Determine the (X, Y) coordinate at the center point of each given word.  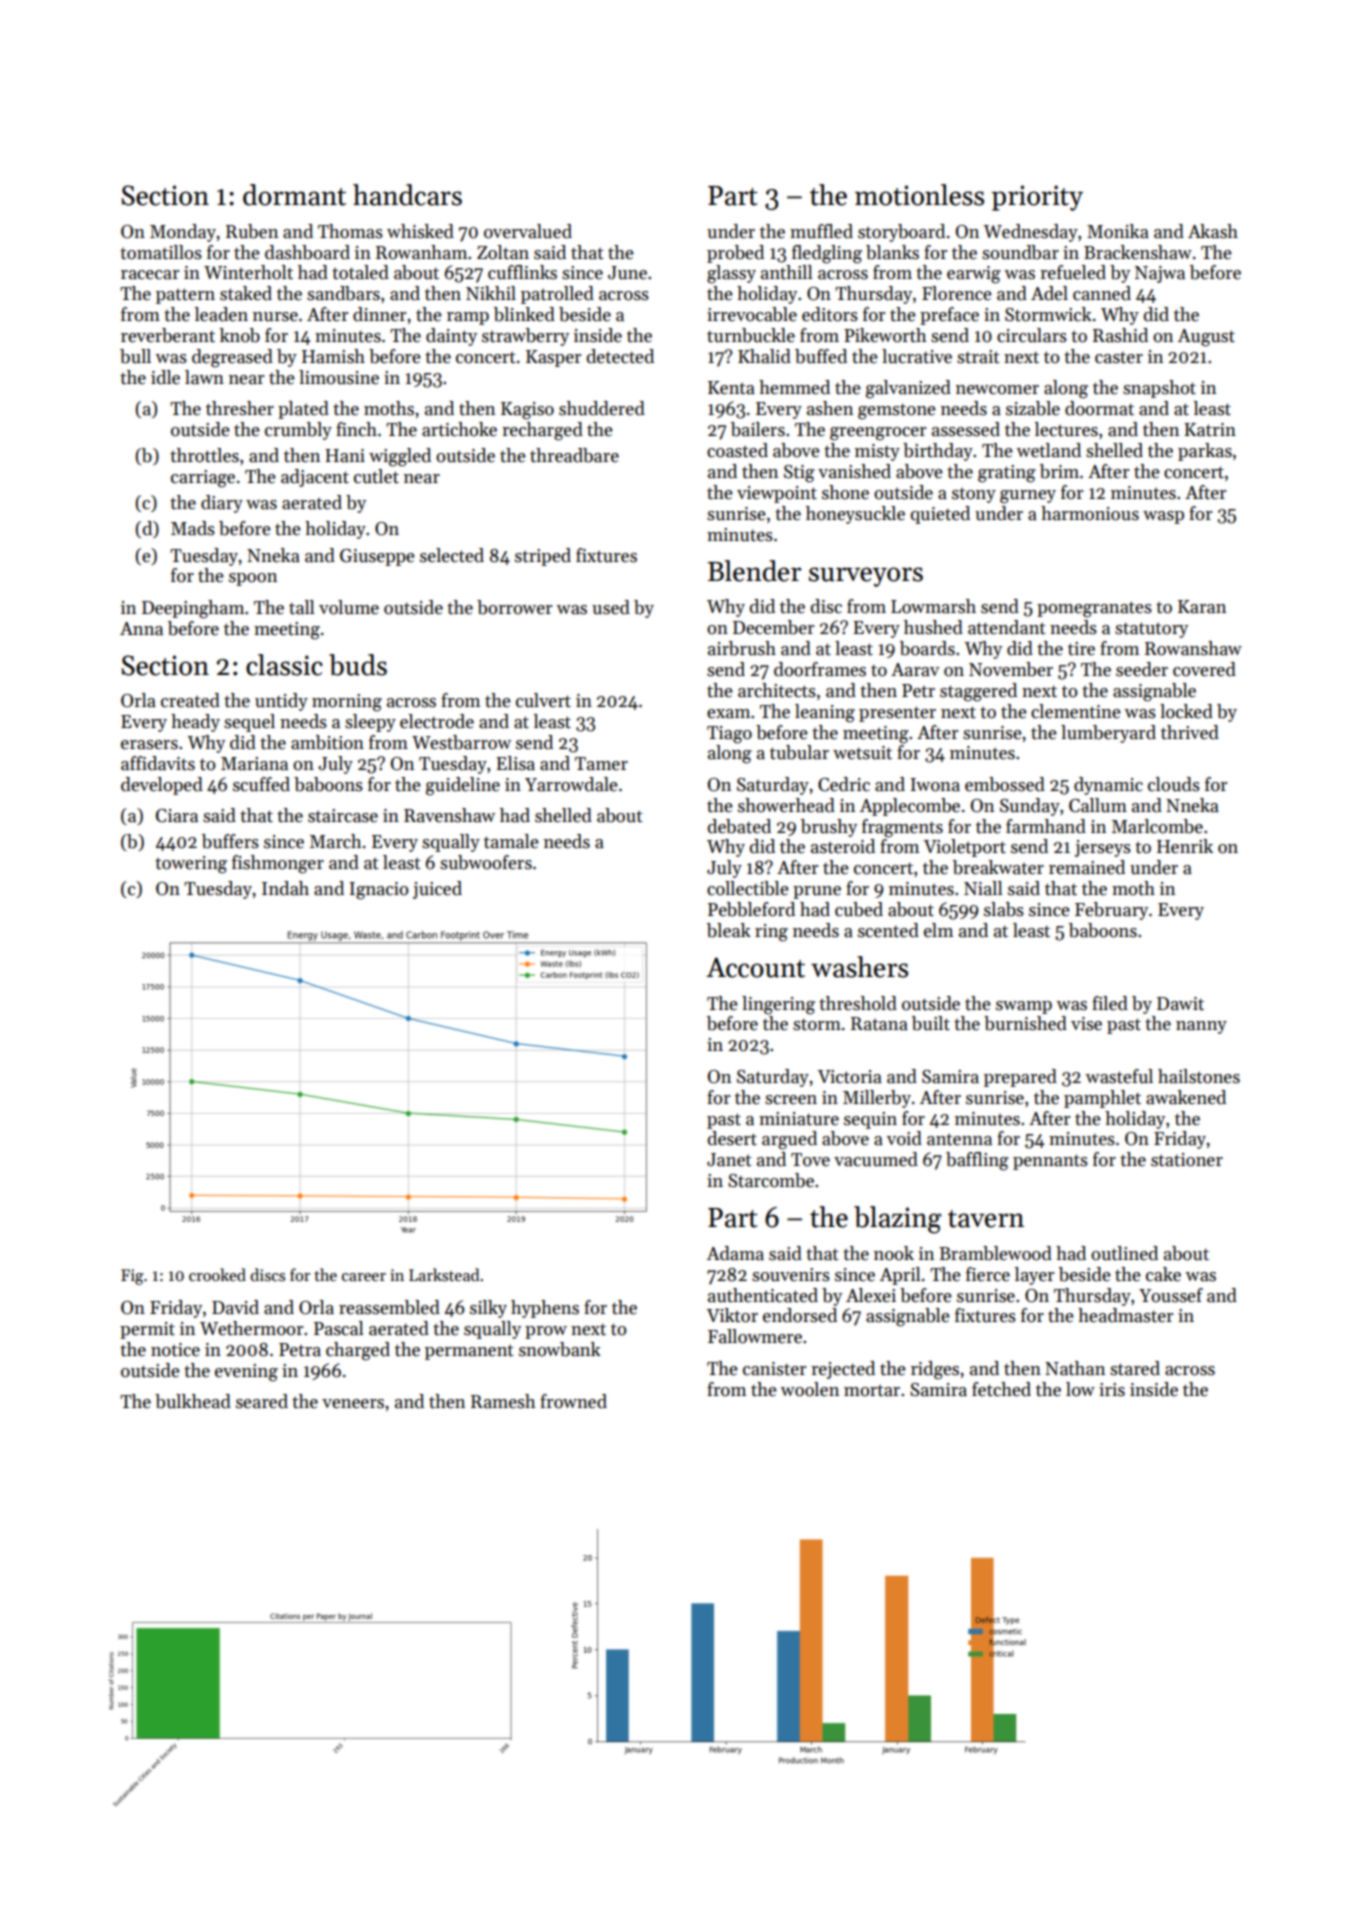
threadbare (574, 455)
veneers (353, 1404)
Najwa (1160, 274)
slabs (1004, 909)
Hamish (333, 356)
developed (162, 786)
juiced (437, 890)
